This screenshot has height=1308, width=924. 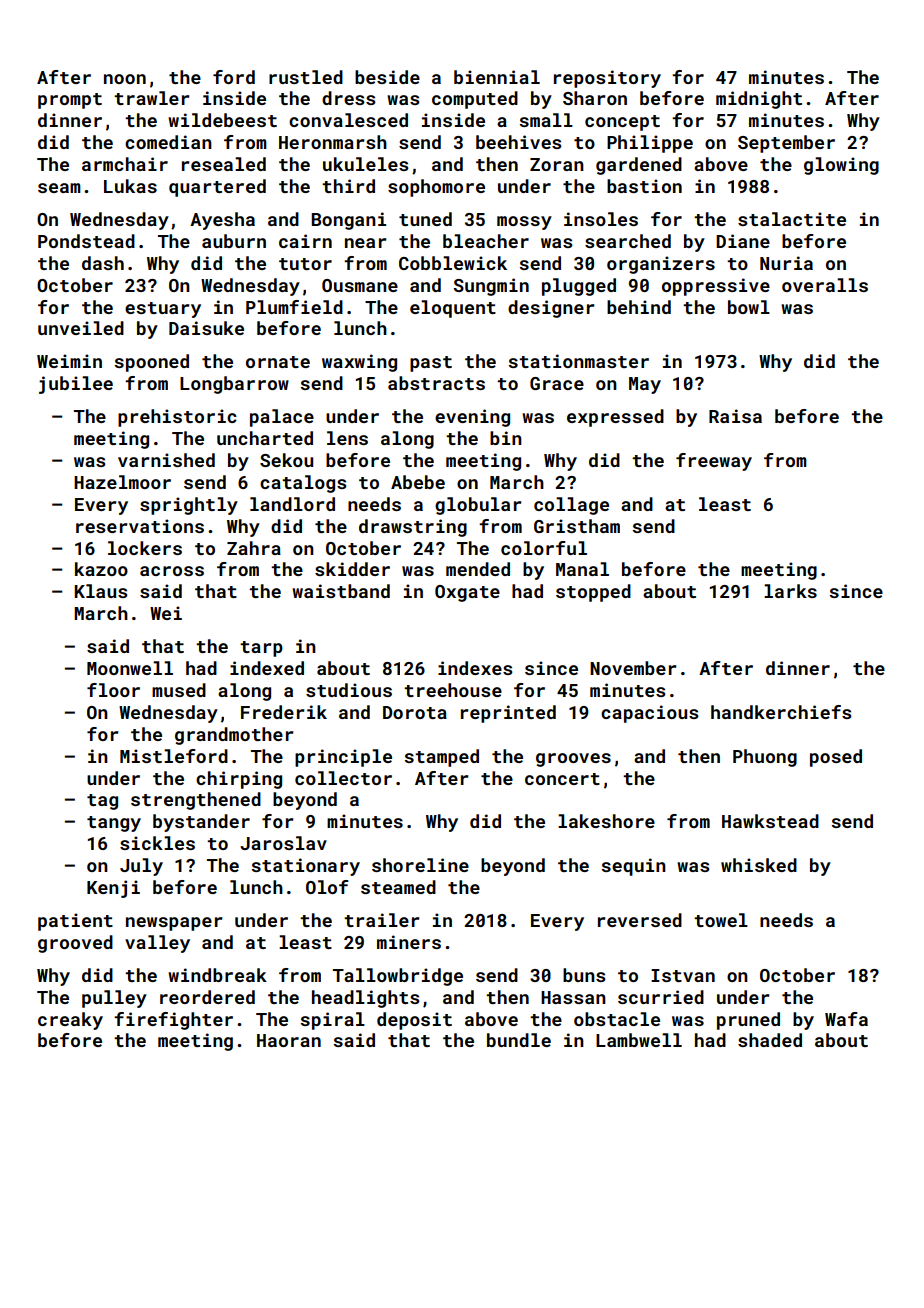 I want to click on prompt, so click(x=70, y=101).
